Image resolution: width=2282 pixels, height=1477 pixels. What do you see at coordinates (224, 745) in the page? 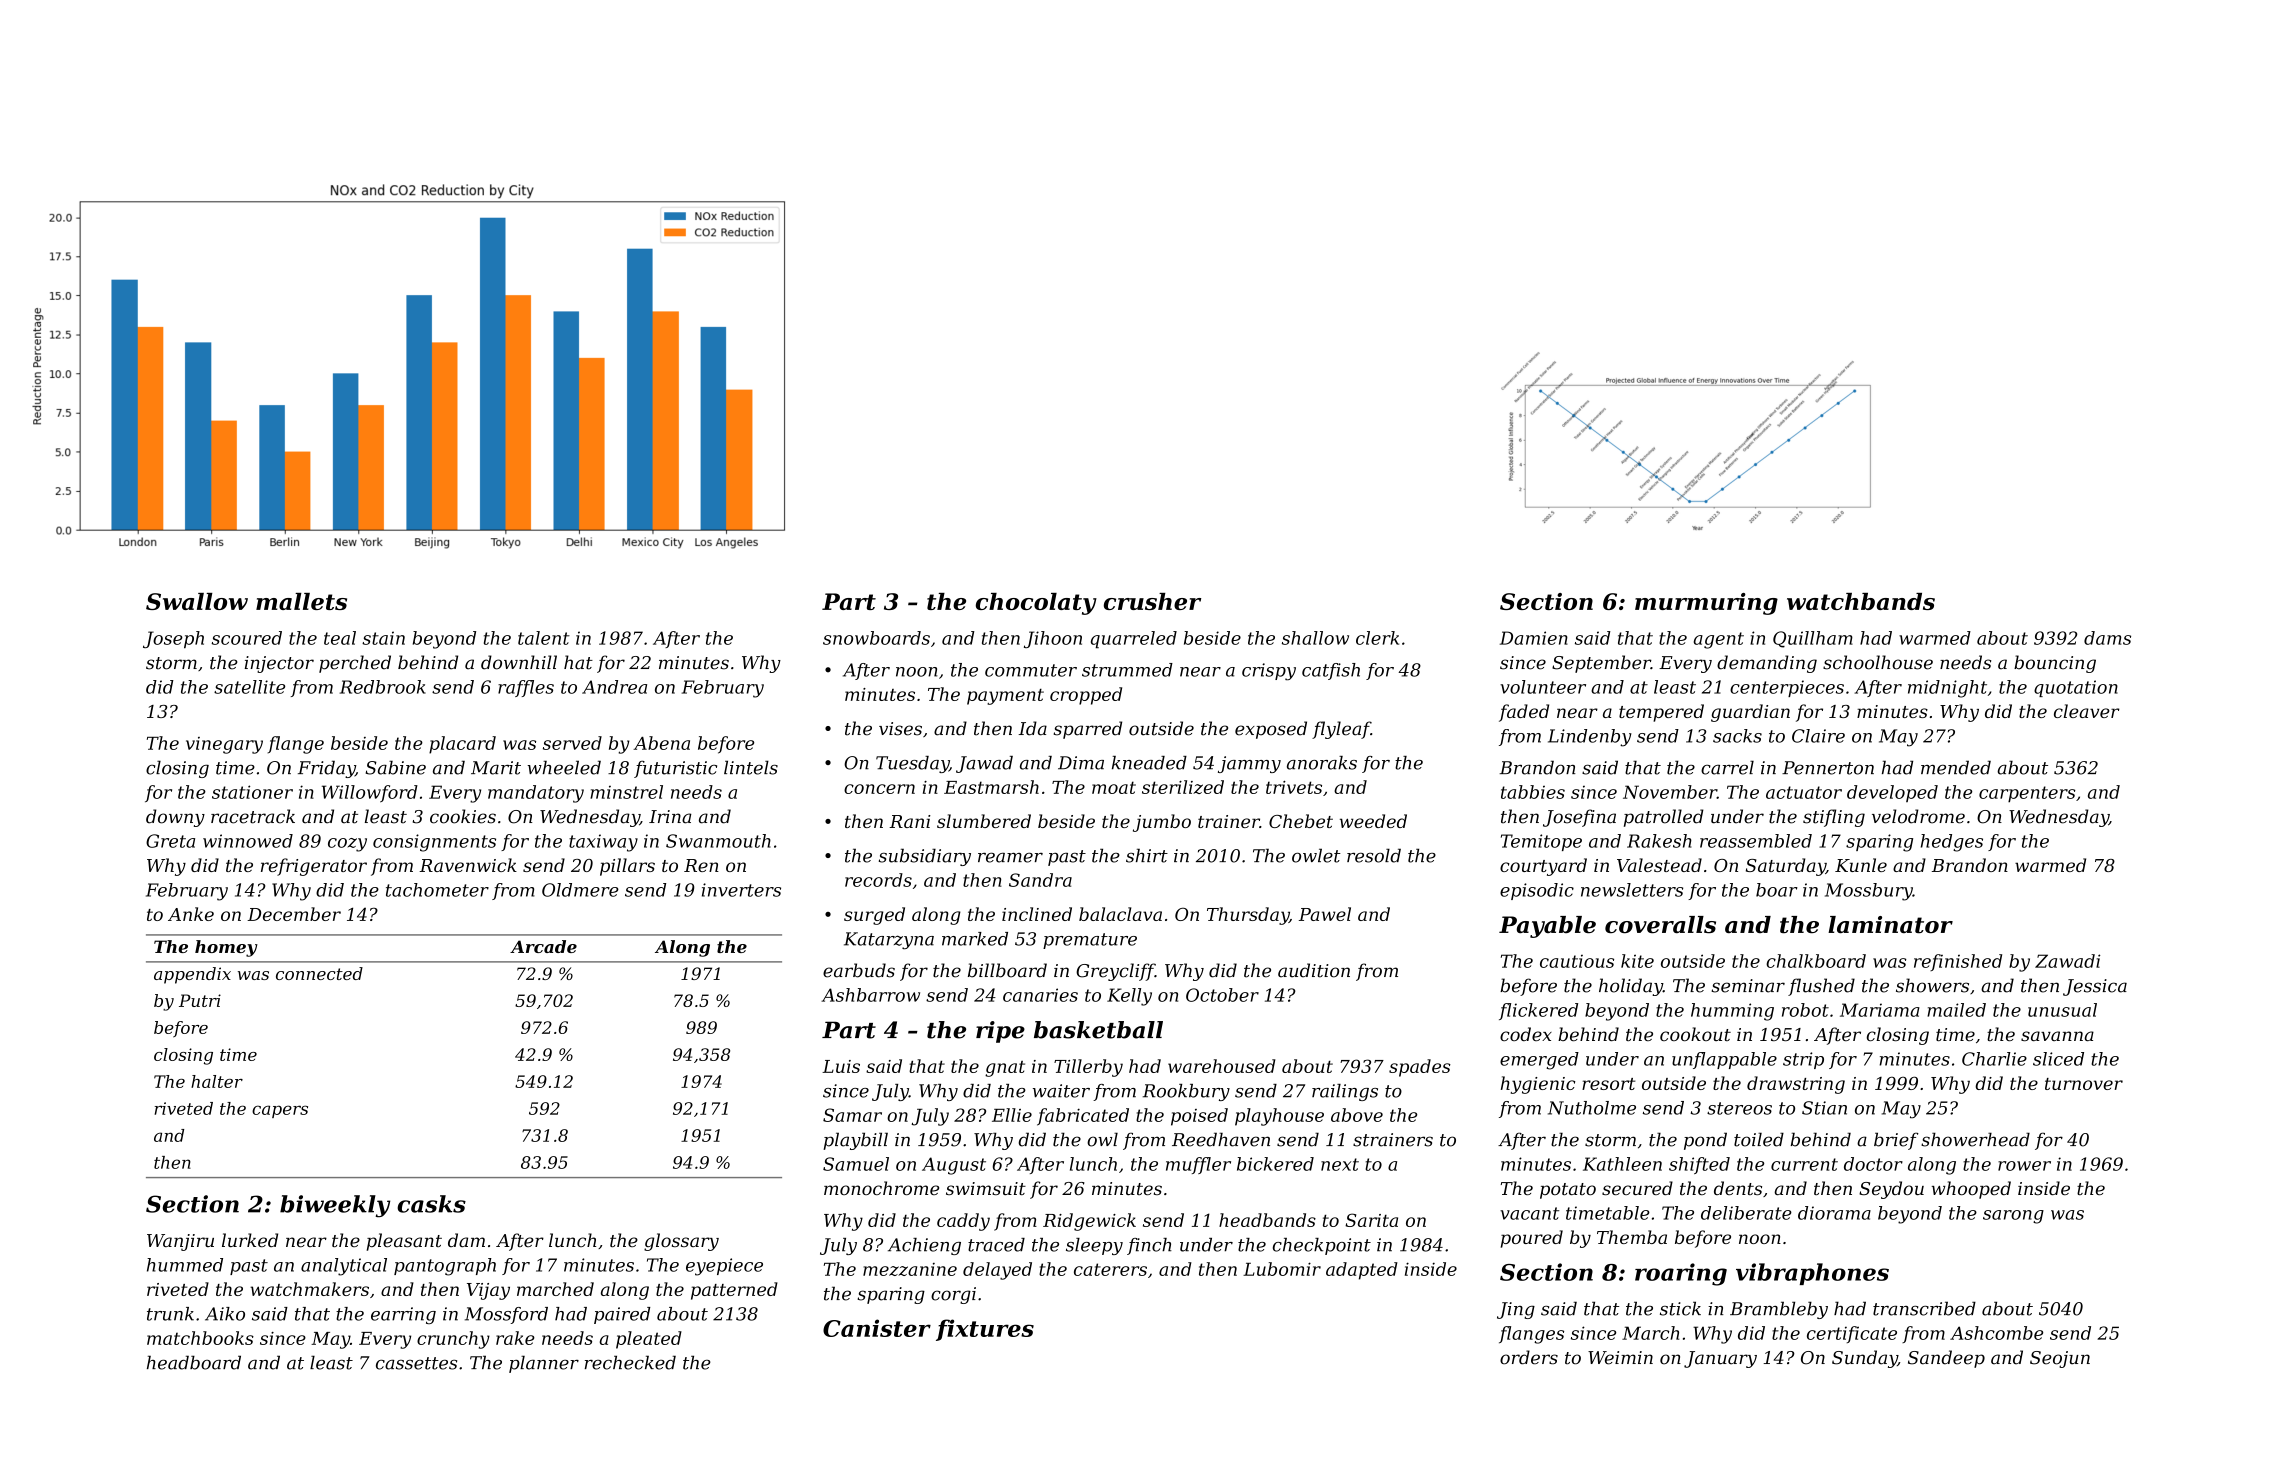
I see `vinegary` at bounding box center [224, 745].
